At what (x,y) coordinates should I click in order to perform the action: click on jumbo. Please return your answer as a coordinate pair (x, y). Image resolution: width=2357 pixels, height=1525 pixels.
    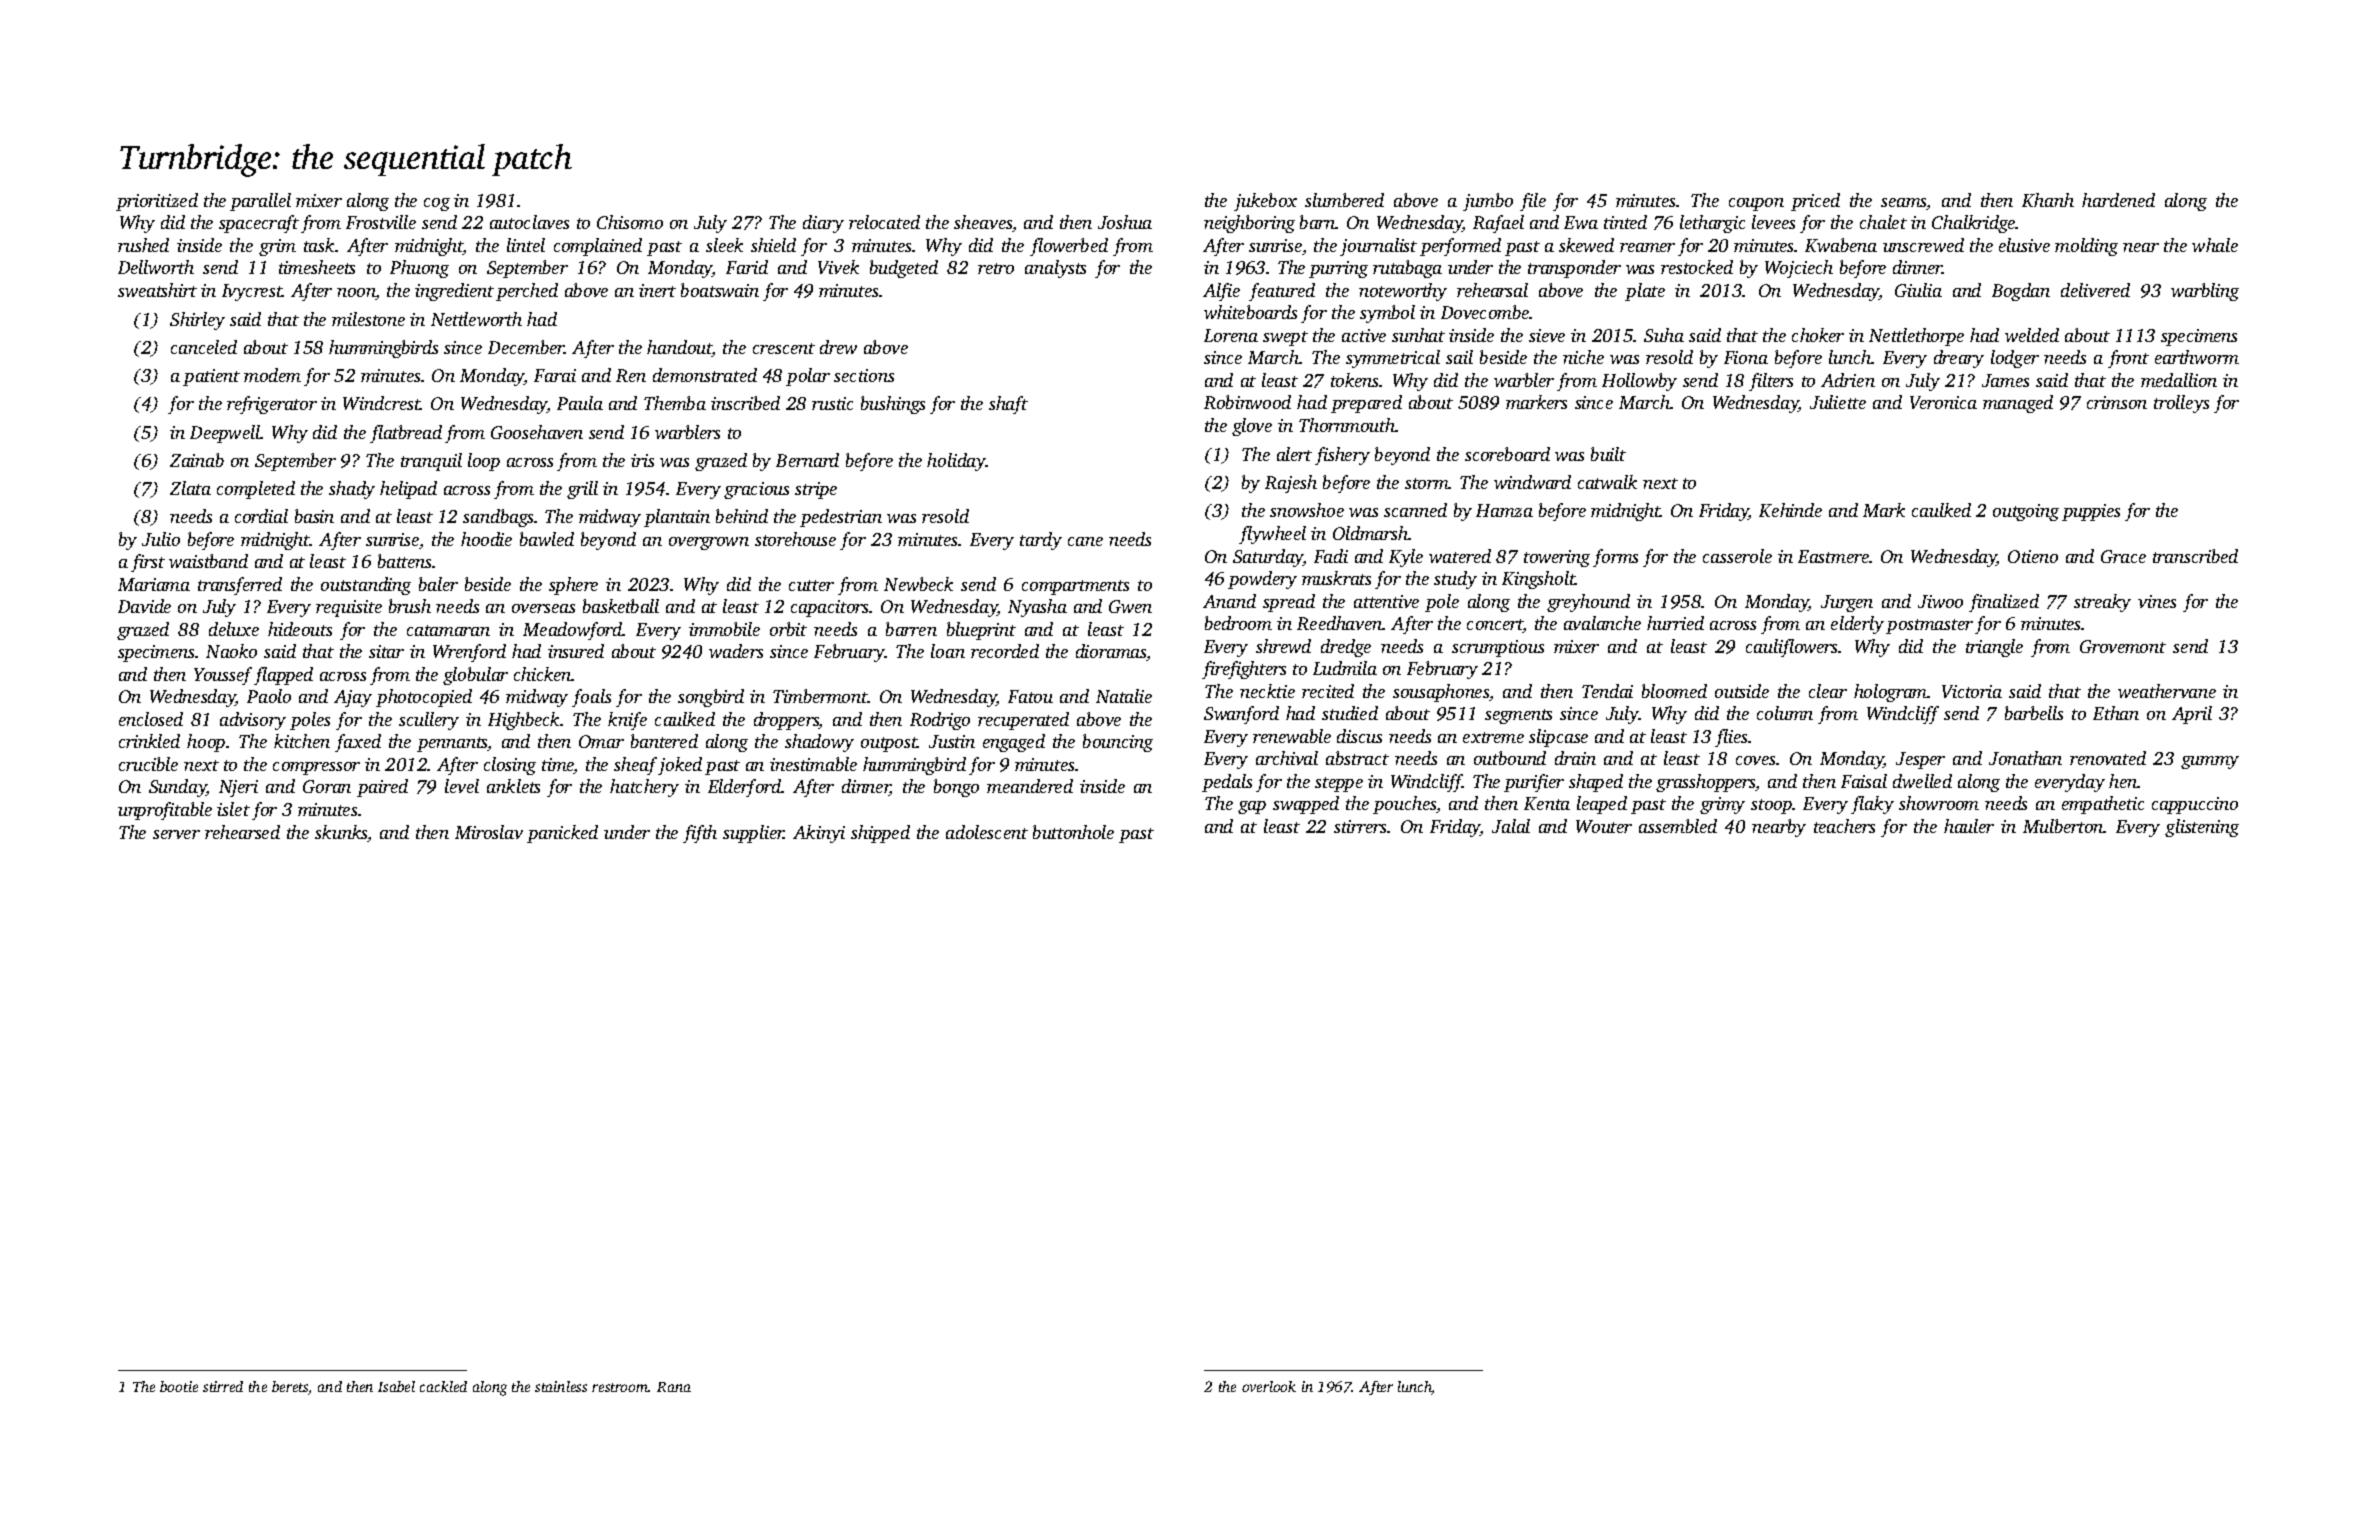
    Looking at the image, I should click on (1488, 202).
